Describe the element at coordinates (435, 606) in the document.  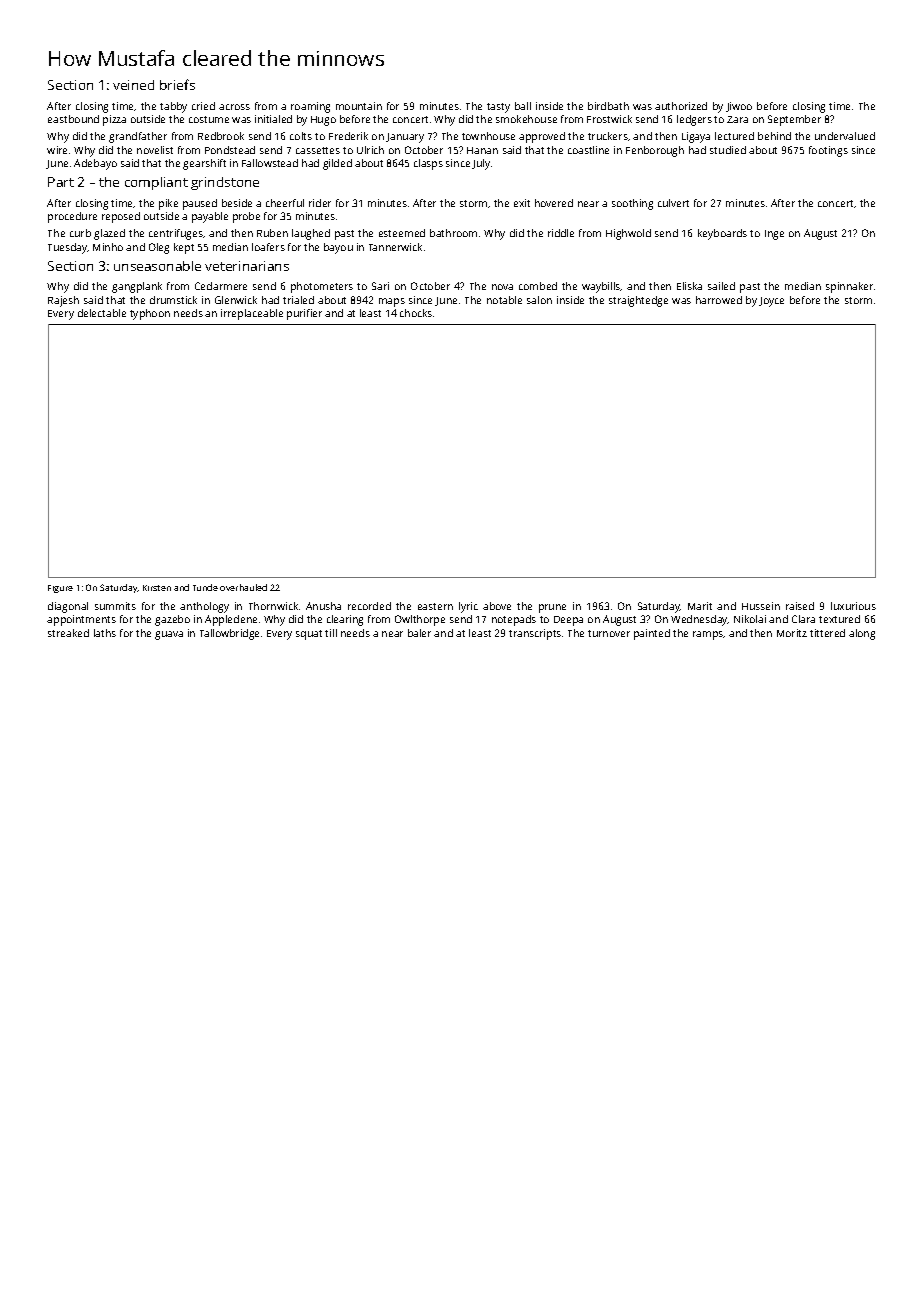
I see `eastern` at that location.
